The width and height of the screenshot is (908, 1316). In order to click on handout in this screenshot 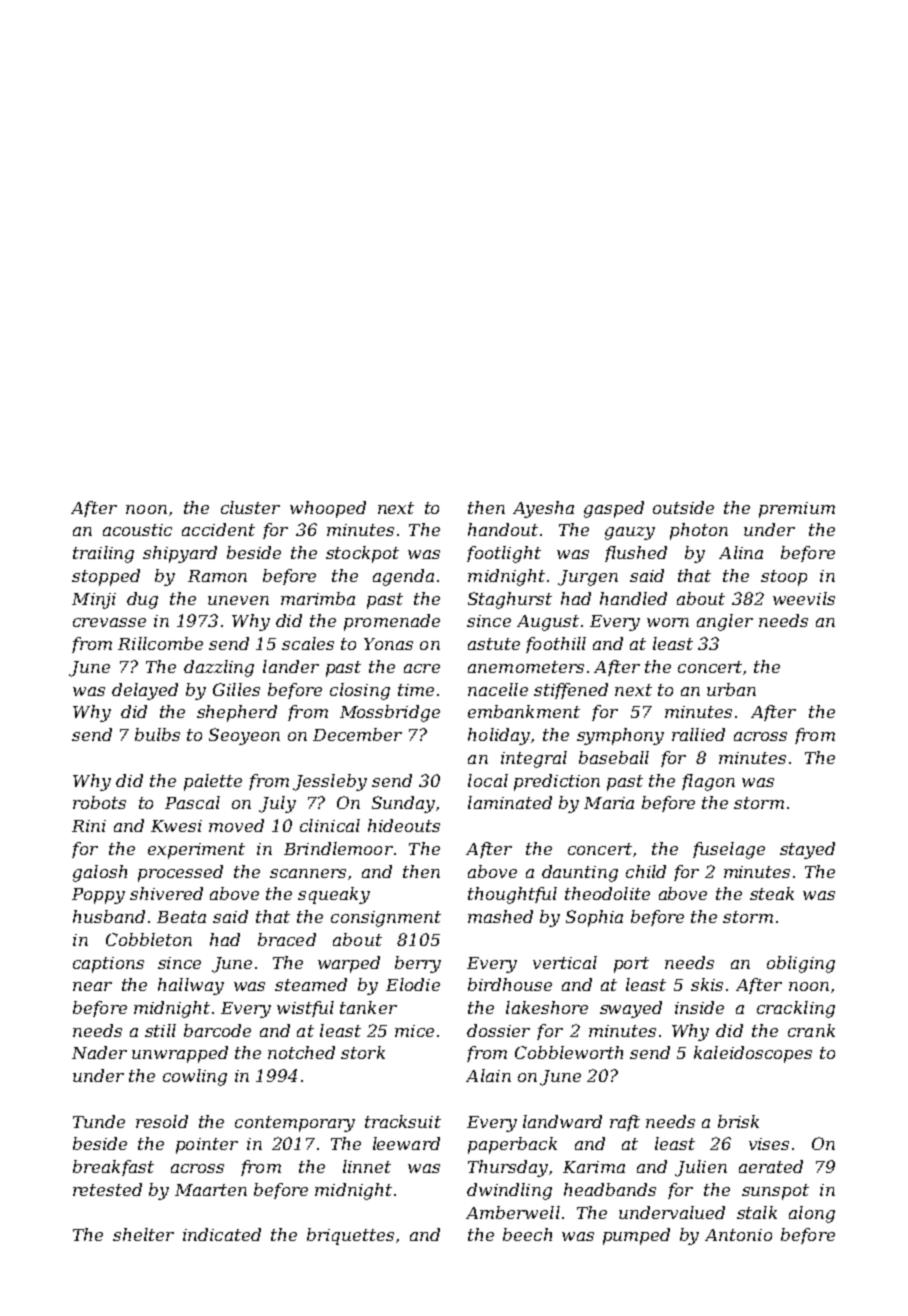, I will do `click(503, 529)`.
